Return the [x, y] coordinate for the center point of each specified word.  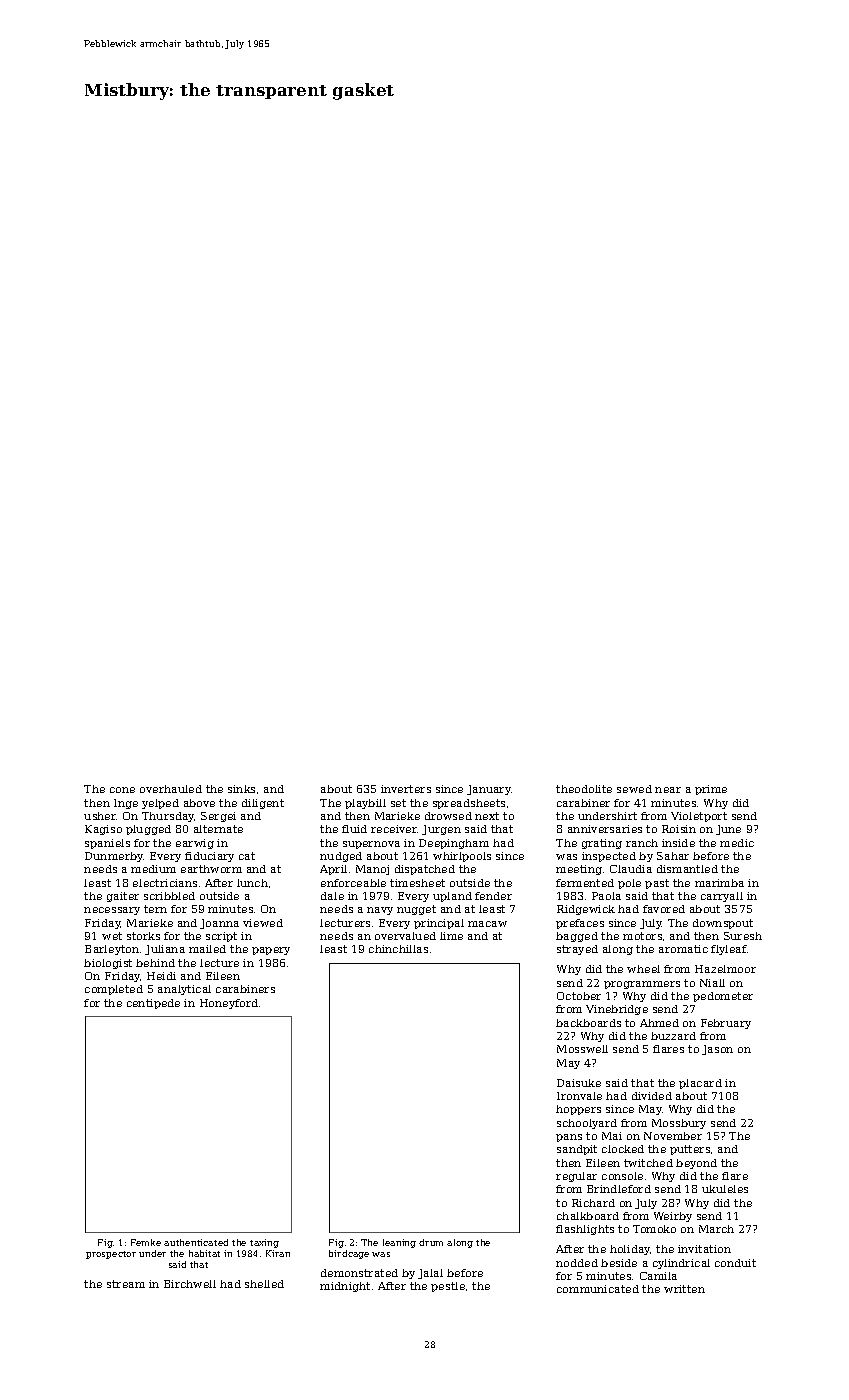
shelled [264, 1284]
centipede [153, 1004]
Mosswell [582, 1049]
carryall [722, 897]
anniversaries [605, 829]
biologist [108, 964]
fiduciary [209, 857]
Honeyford [229, 1004]
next [487, 816]
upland [452, 897]
